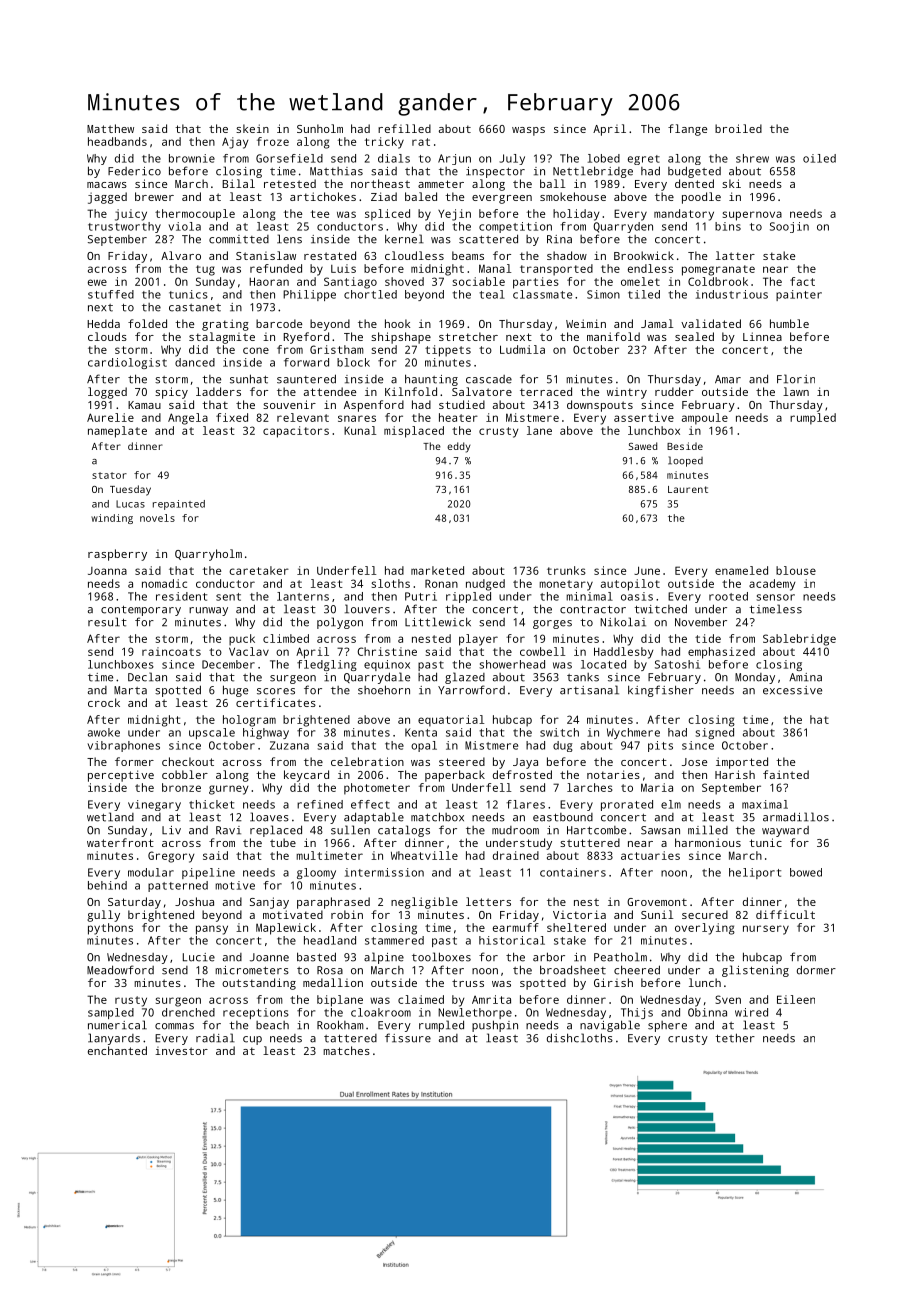 The width and height of the screenshot is (924, 1308). I want to click on puck, so click(242, 640).
